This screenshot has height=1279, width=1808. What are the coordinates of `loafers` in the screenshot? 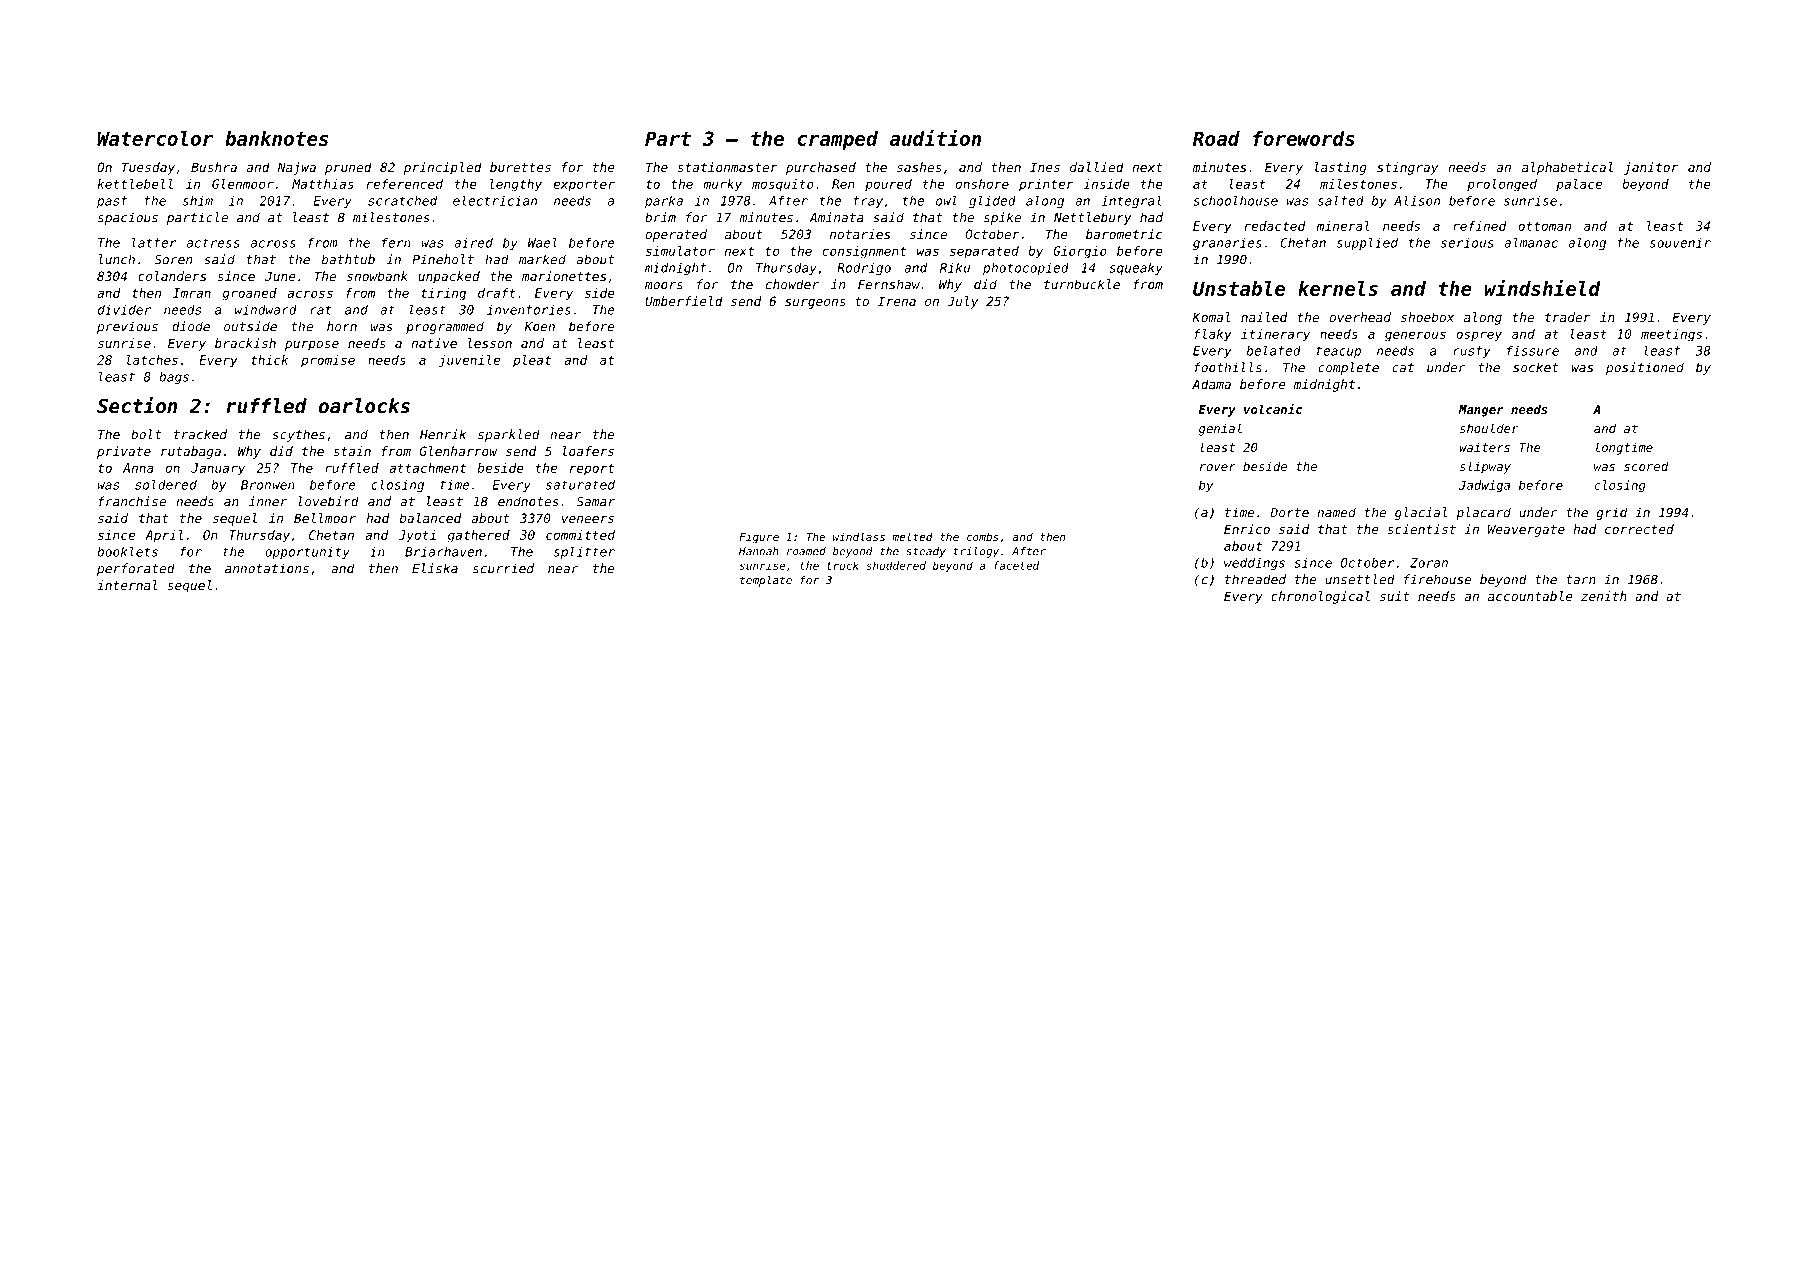 It's located at (588, 451).
